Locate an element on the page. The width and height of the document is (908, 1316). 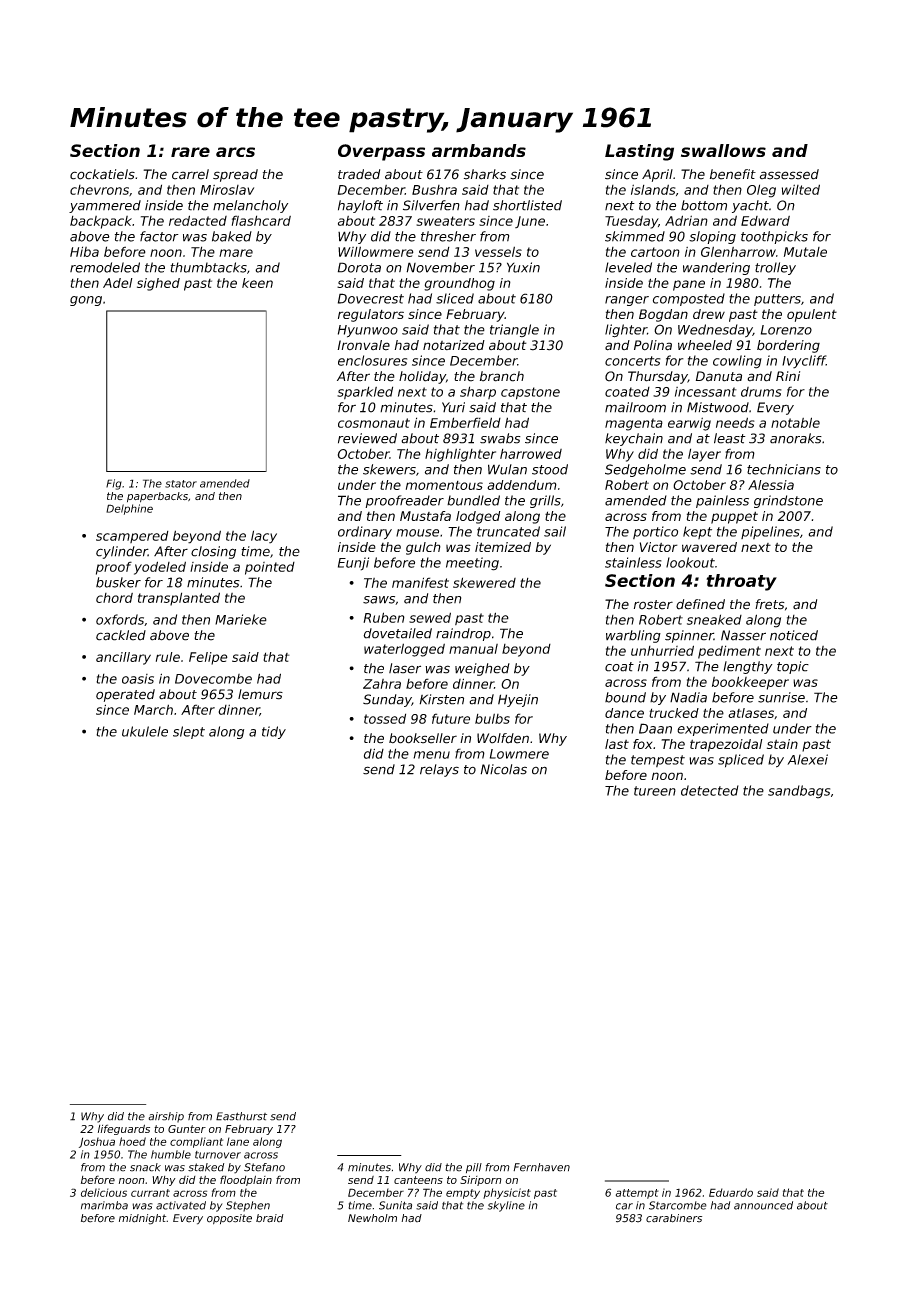
sneaked is located at coordinates (714, 619).
